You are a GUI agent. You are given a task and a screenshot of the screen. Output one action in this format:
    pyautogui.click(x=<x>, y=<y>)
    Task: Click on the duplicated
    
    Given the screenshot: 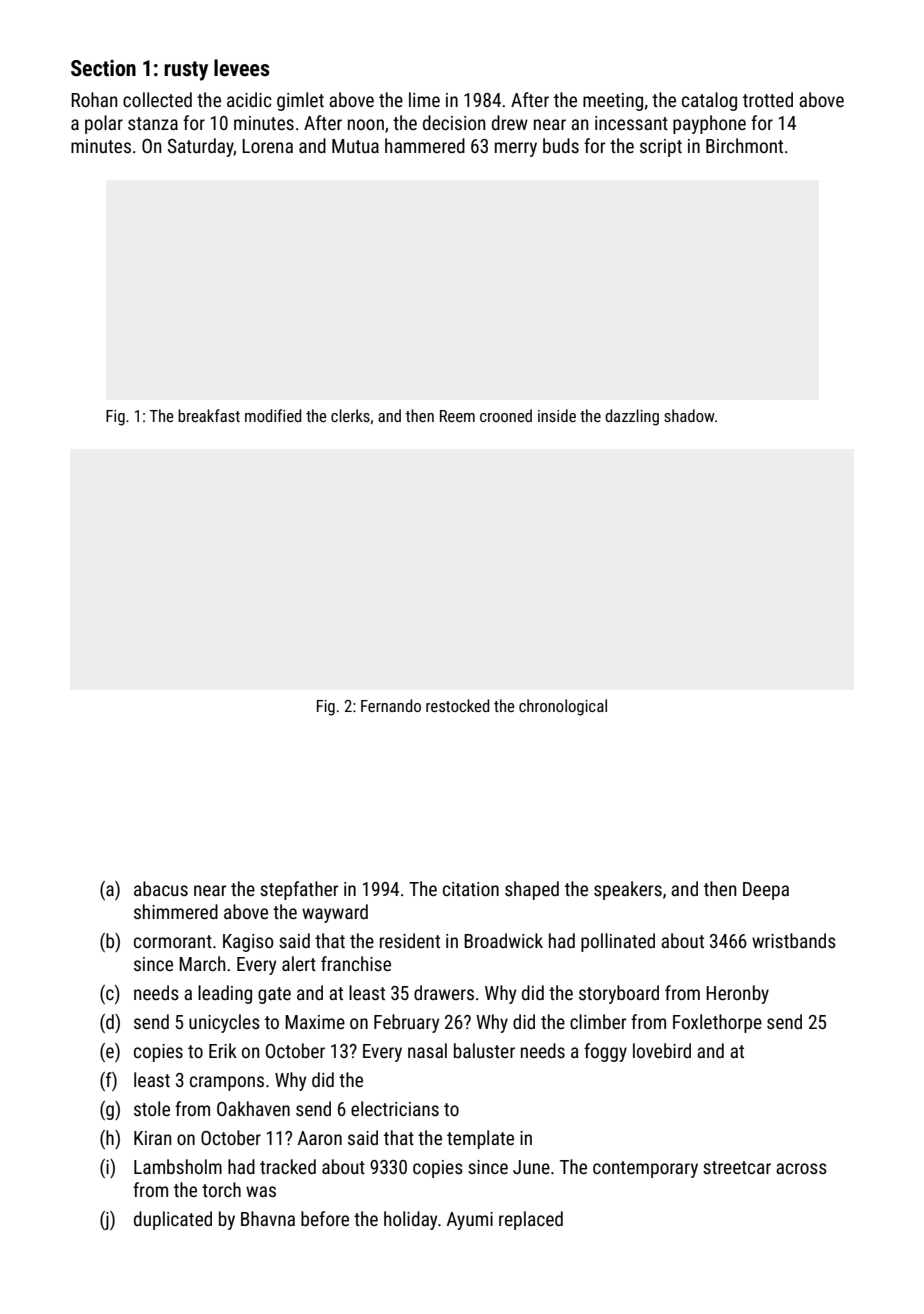 What is the action you would take?
    pyautogui.click(x=173, y=1220)
